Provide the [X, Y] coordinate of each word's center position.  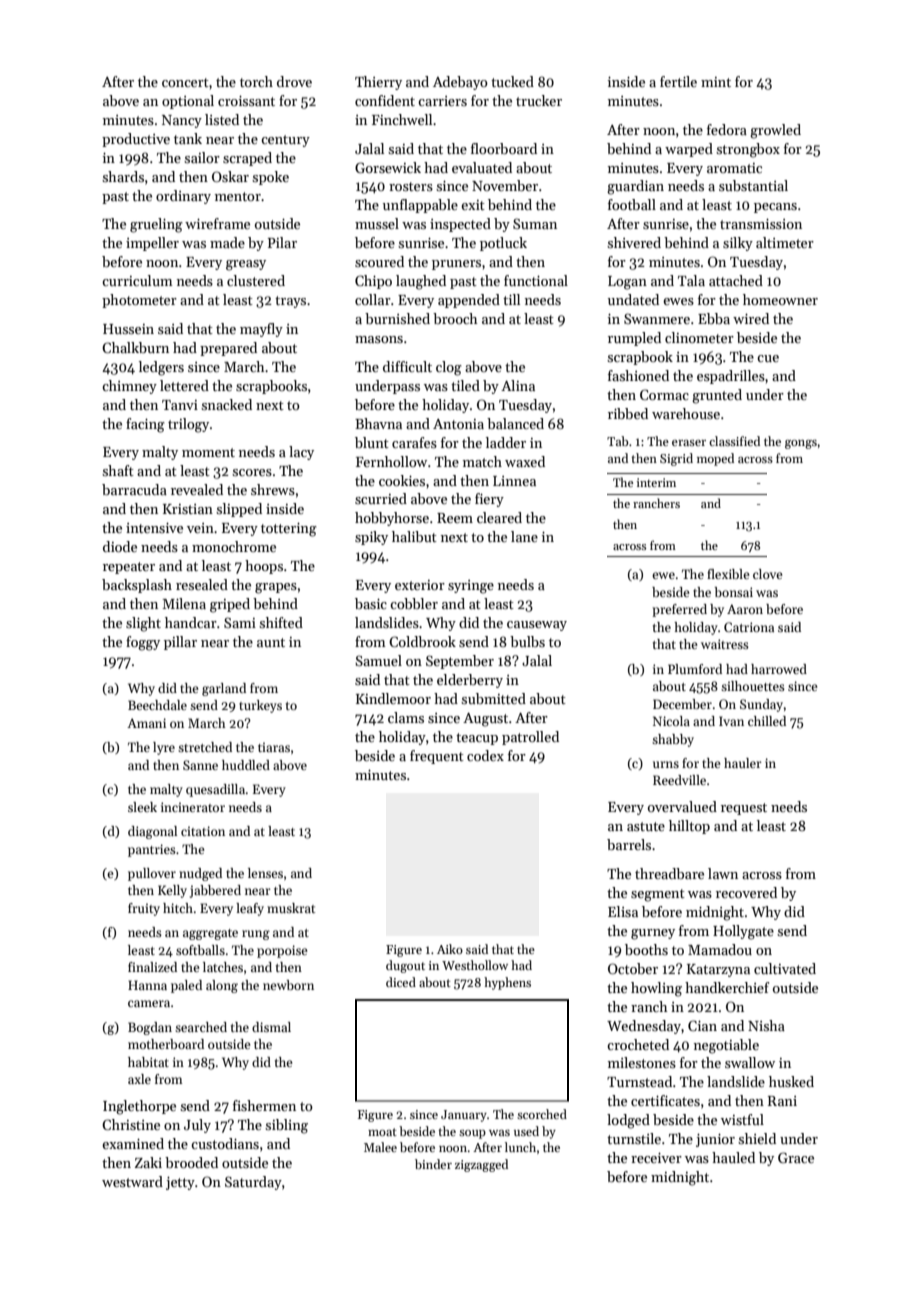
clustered [256, 280]
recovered [746, 892]
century [285, 141]
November [505, 185]
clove [768, 574]
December [682, 704]
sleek [142, 807]
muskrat [291, 908]
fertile [678, 81]
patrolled [530, 738]
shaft [118, 470]
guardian [635, 187]
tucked [512, 81]
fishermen [264, 1105]
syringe [471, 587]
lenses [265, 873]
